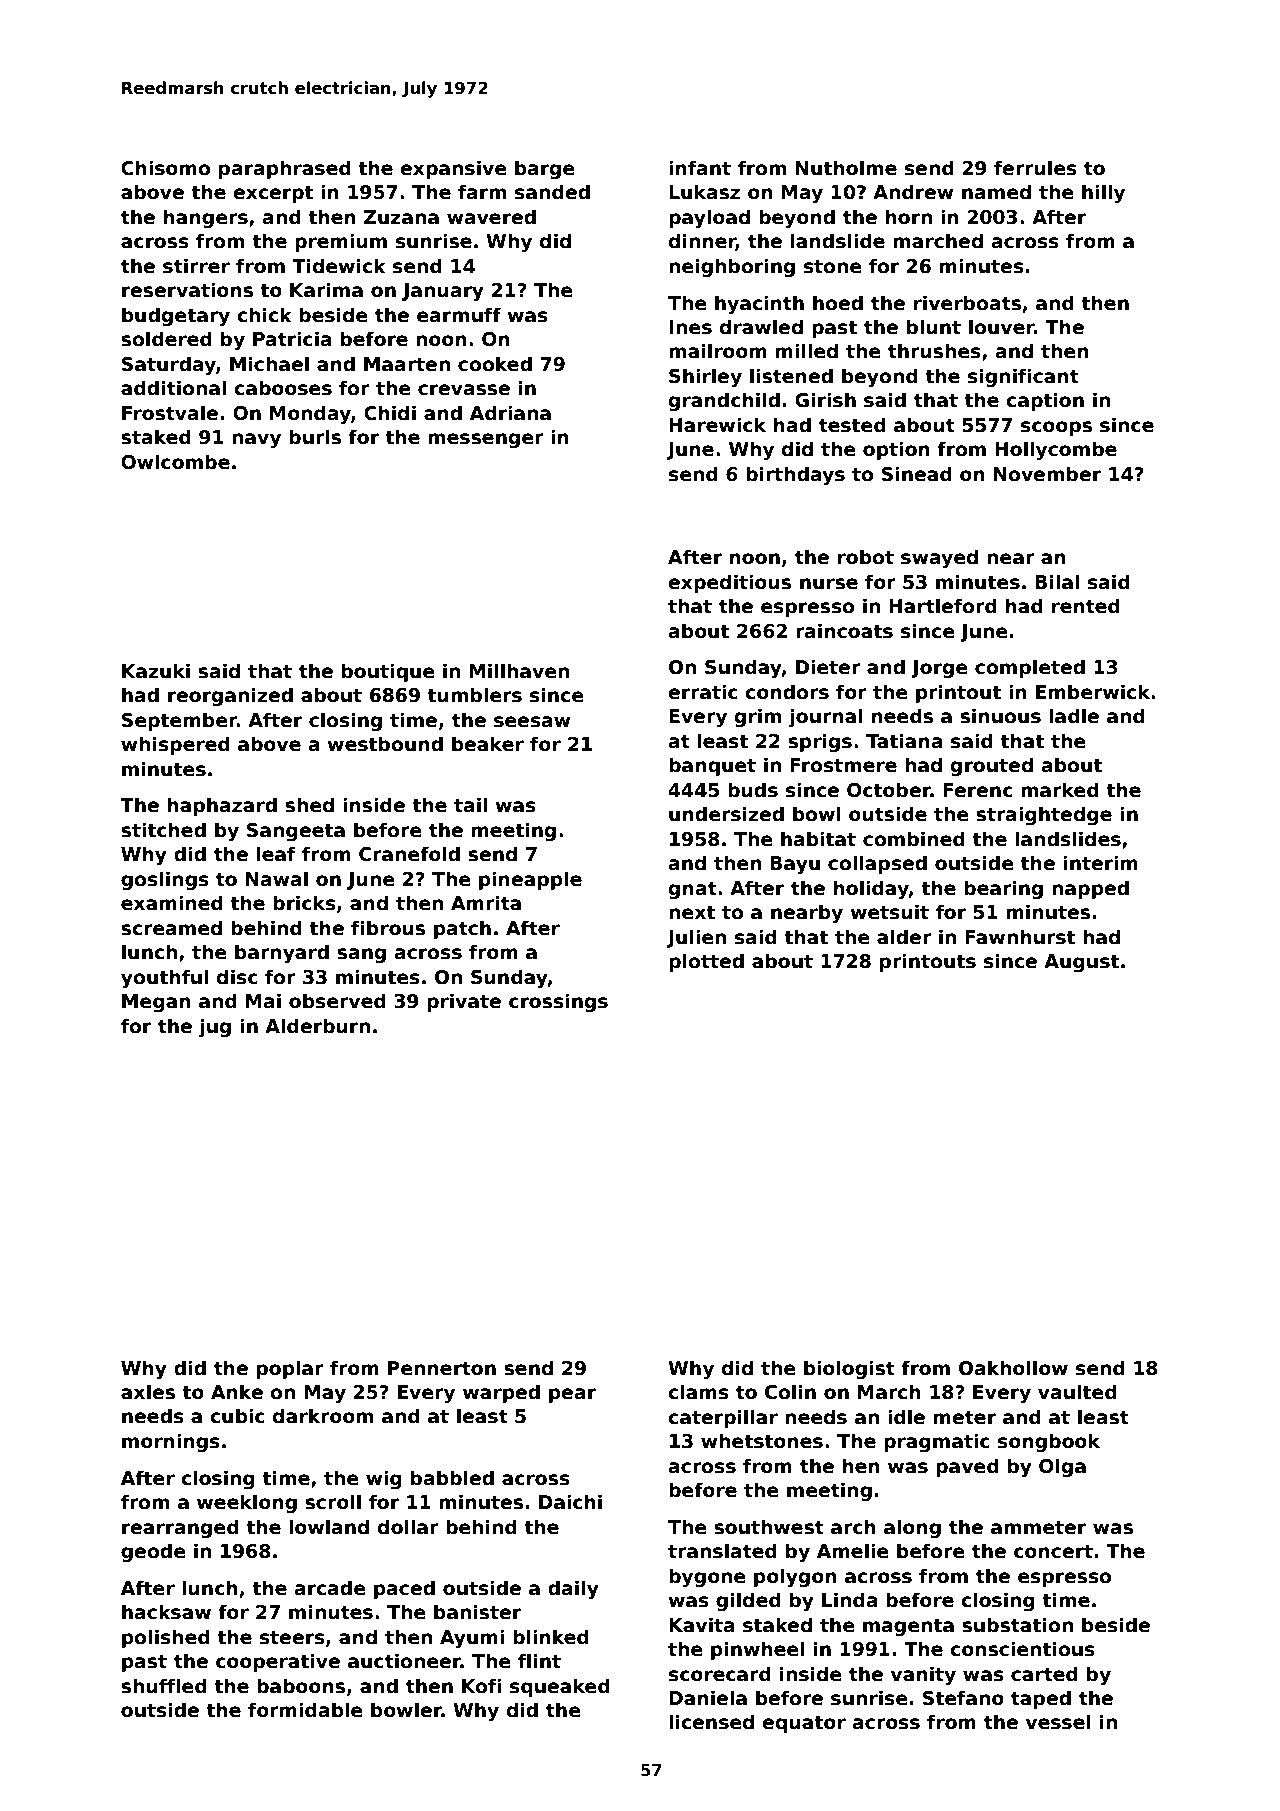  What do you see at coordinates (442, 1368) in the image?
I see `Pennerton` at bounding box center [442, 1368].
